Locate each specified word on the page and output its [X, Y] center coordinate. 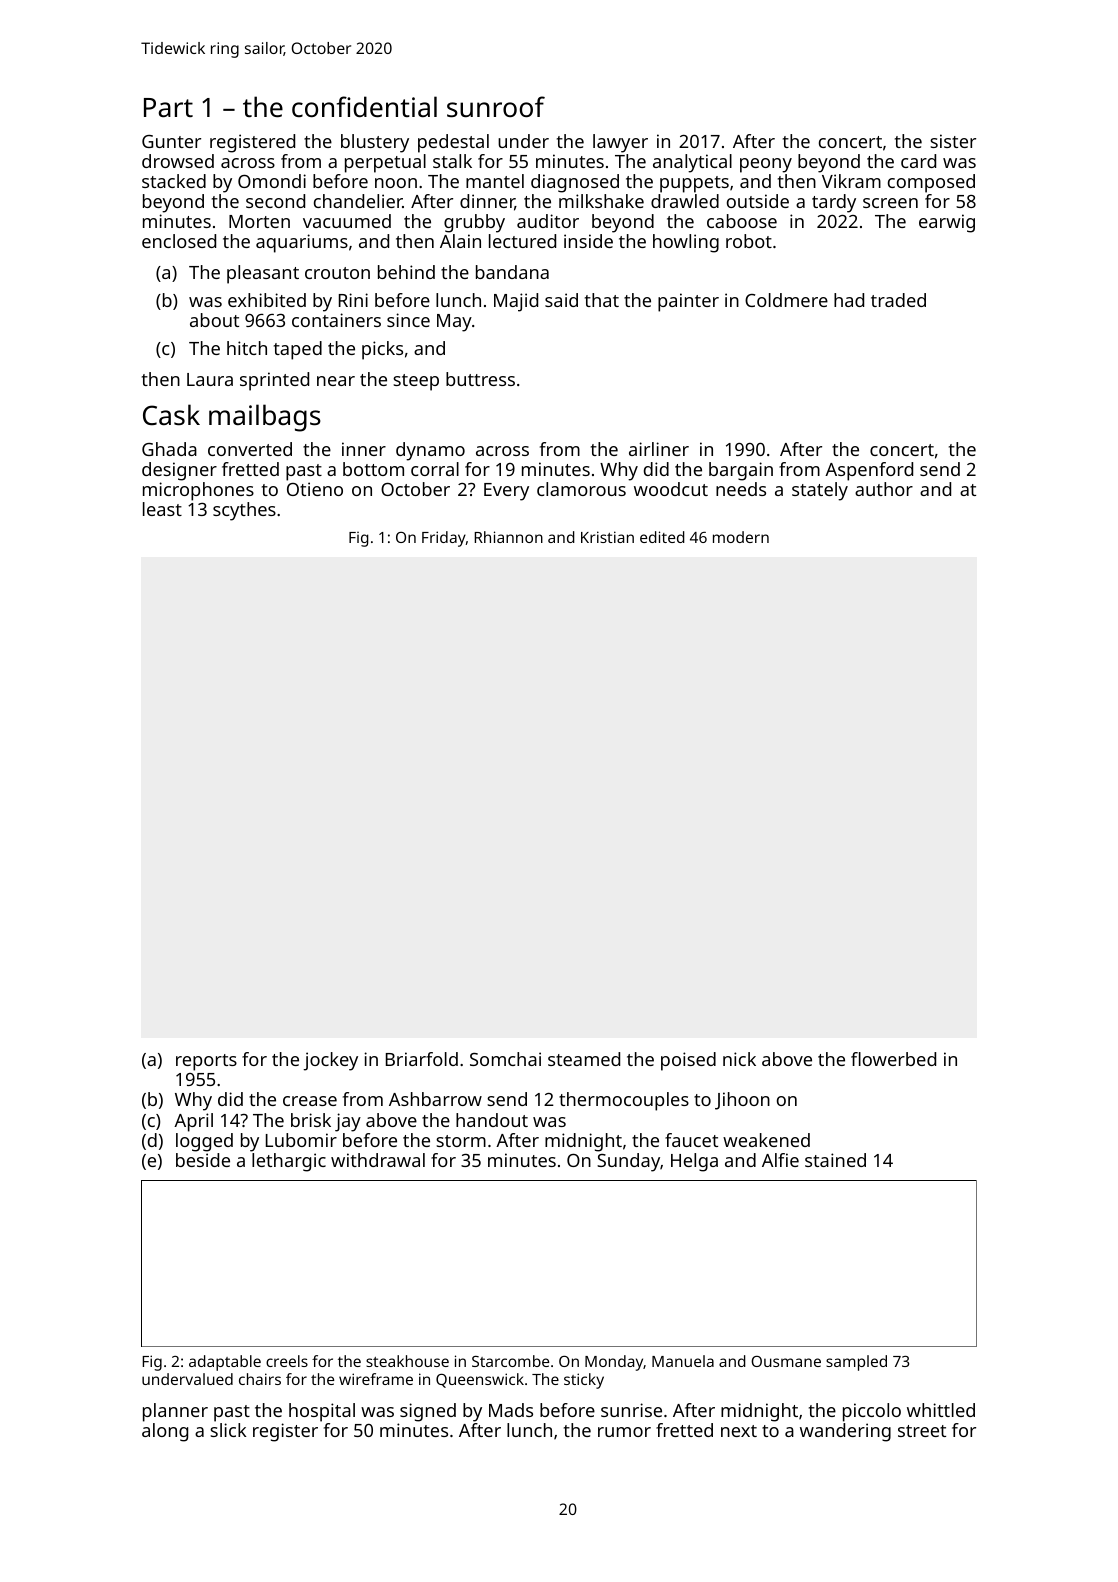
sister [953, 141]
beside [203, 1160]
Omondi [272, 181]
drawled [685, 201]
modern [741, 537]
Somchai [505, 1059]
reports [206, 1062]
